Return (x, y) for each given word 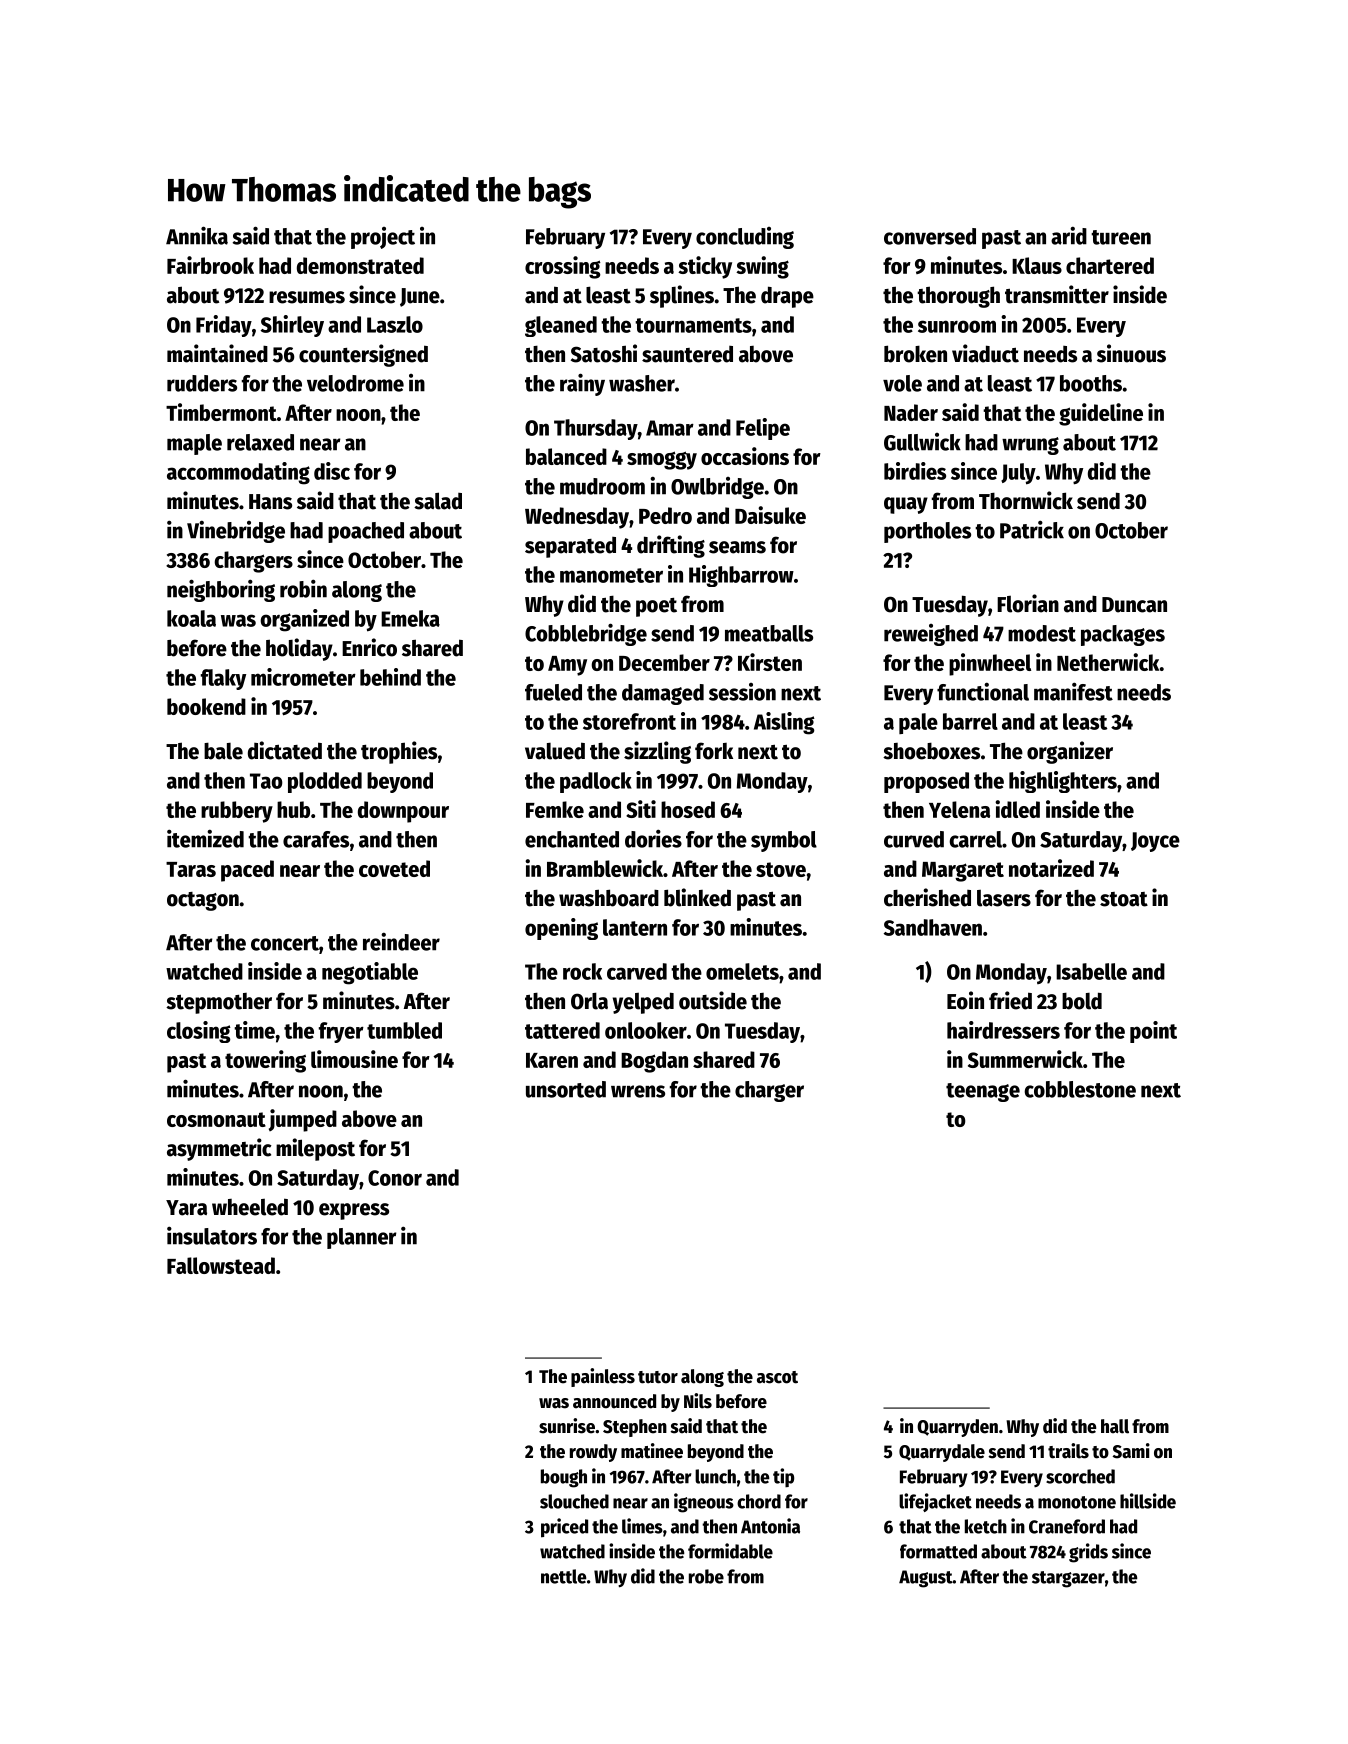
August (926, 1579)
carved (637, 971)
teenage (983, 1092)
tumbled (404, 1030)
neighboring (221, 590)
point (1153, 1032)
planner (361, 1238)
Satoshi (604, 353)
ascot (777, 1377)
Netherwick (1108, 662)
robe (706, 1576)
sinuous (1131, 353)
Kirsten (770, 662)
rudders (202, 383)
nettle (563, 1576)
